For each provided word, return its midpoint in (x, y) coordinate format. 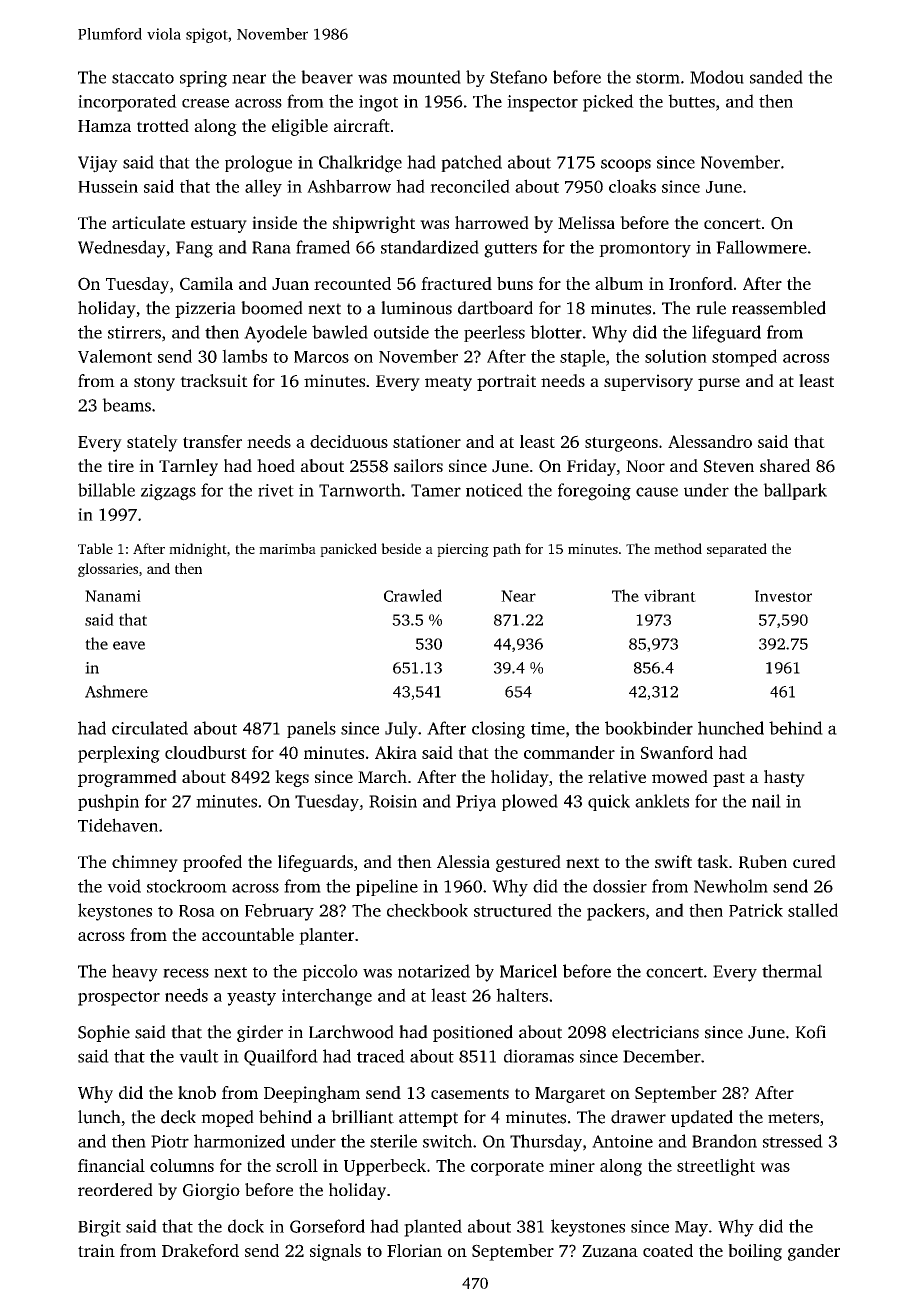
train (96, 1250)
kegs (292, 778)
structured (513, 910)
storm (658, 78)
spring (203, 79)
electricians (655, 1032)
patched (471, 163)
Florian (414, 1250)
